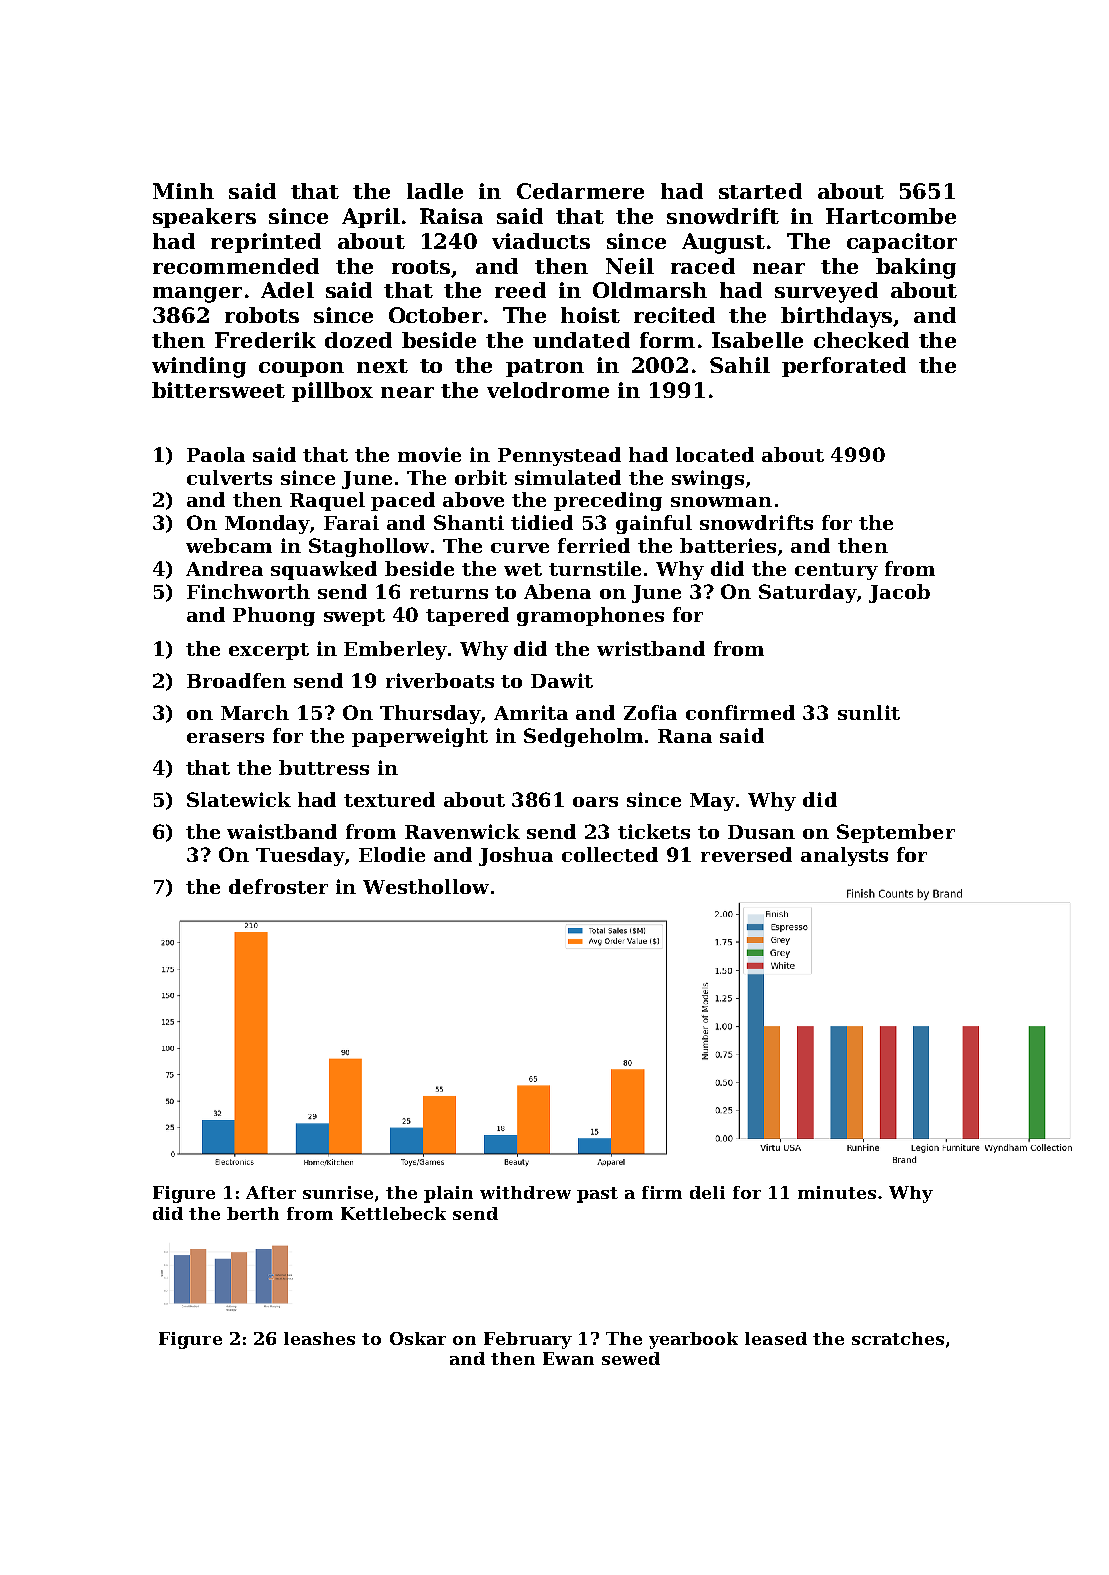 The image size is (1109, 1575). I want to click on plain, so click(448, 1194).
